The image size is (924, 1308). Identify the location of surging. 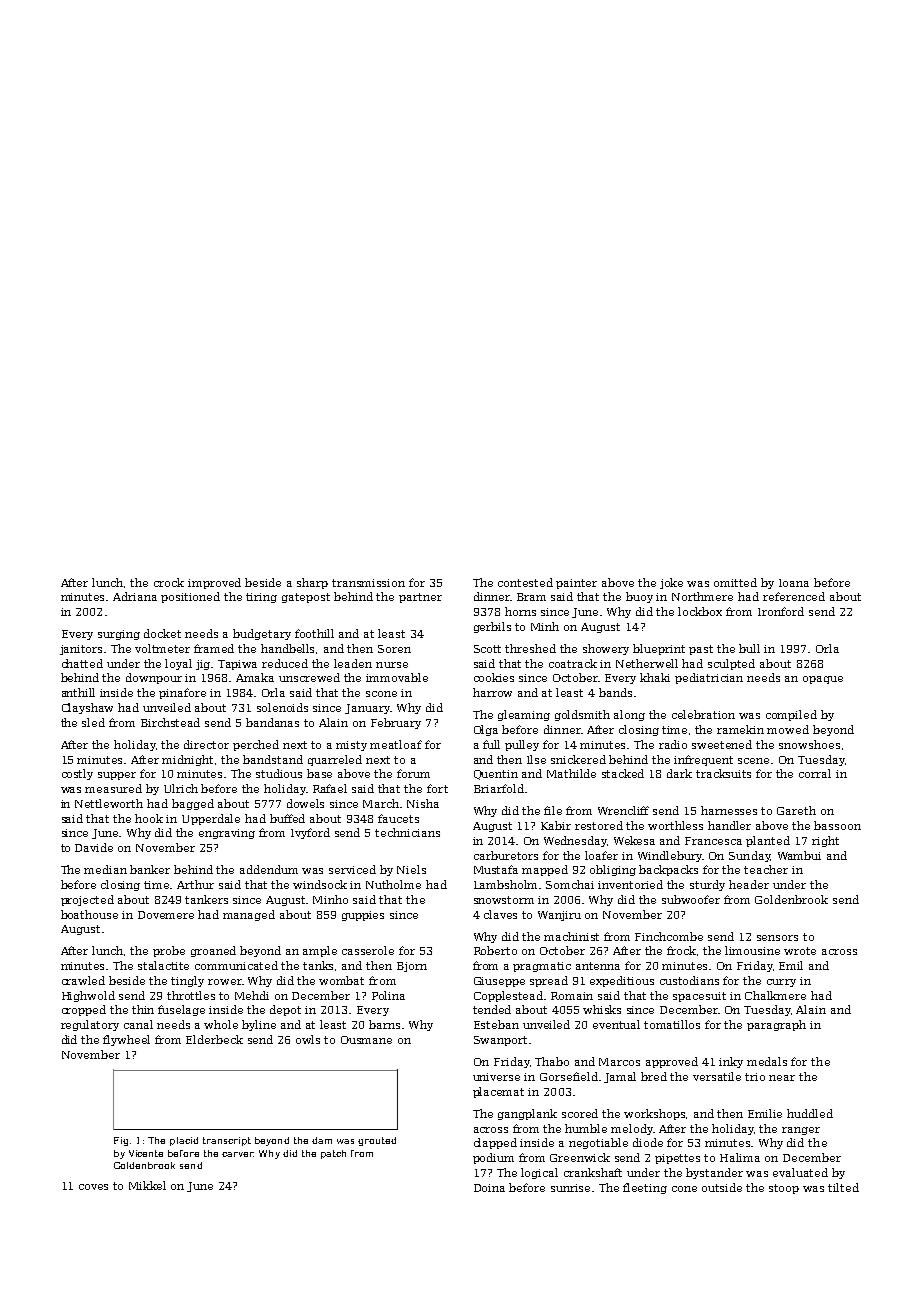
(119, 635).
